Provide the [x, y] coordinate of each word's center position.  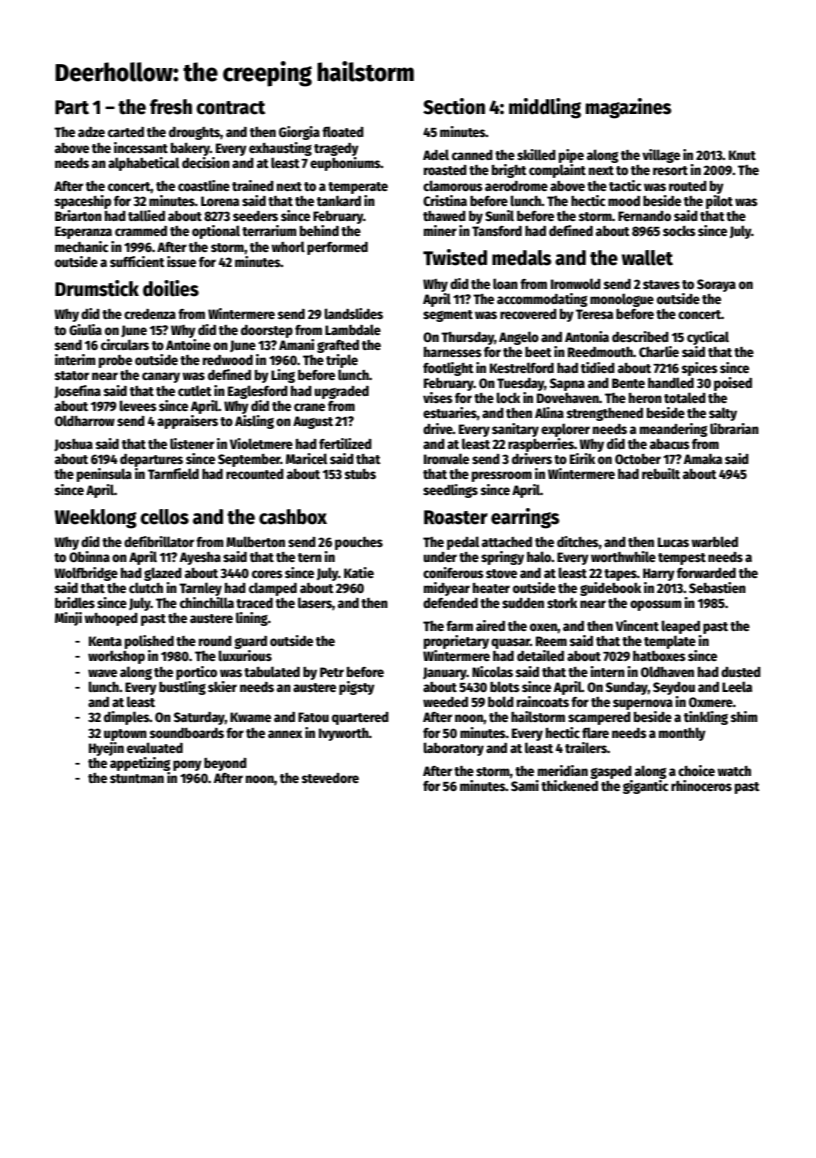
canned [472, 155]
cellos [164, 517]
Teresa [594, 314]
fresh [171, 107]
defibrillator [159, 541]
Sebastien [717, 587]
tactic [625, 185]
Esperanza [83, 232]
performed [337, 248]
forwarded [706, 573]
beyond [225, 764]
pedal [463, 543]
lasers [315, 602]
